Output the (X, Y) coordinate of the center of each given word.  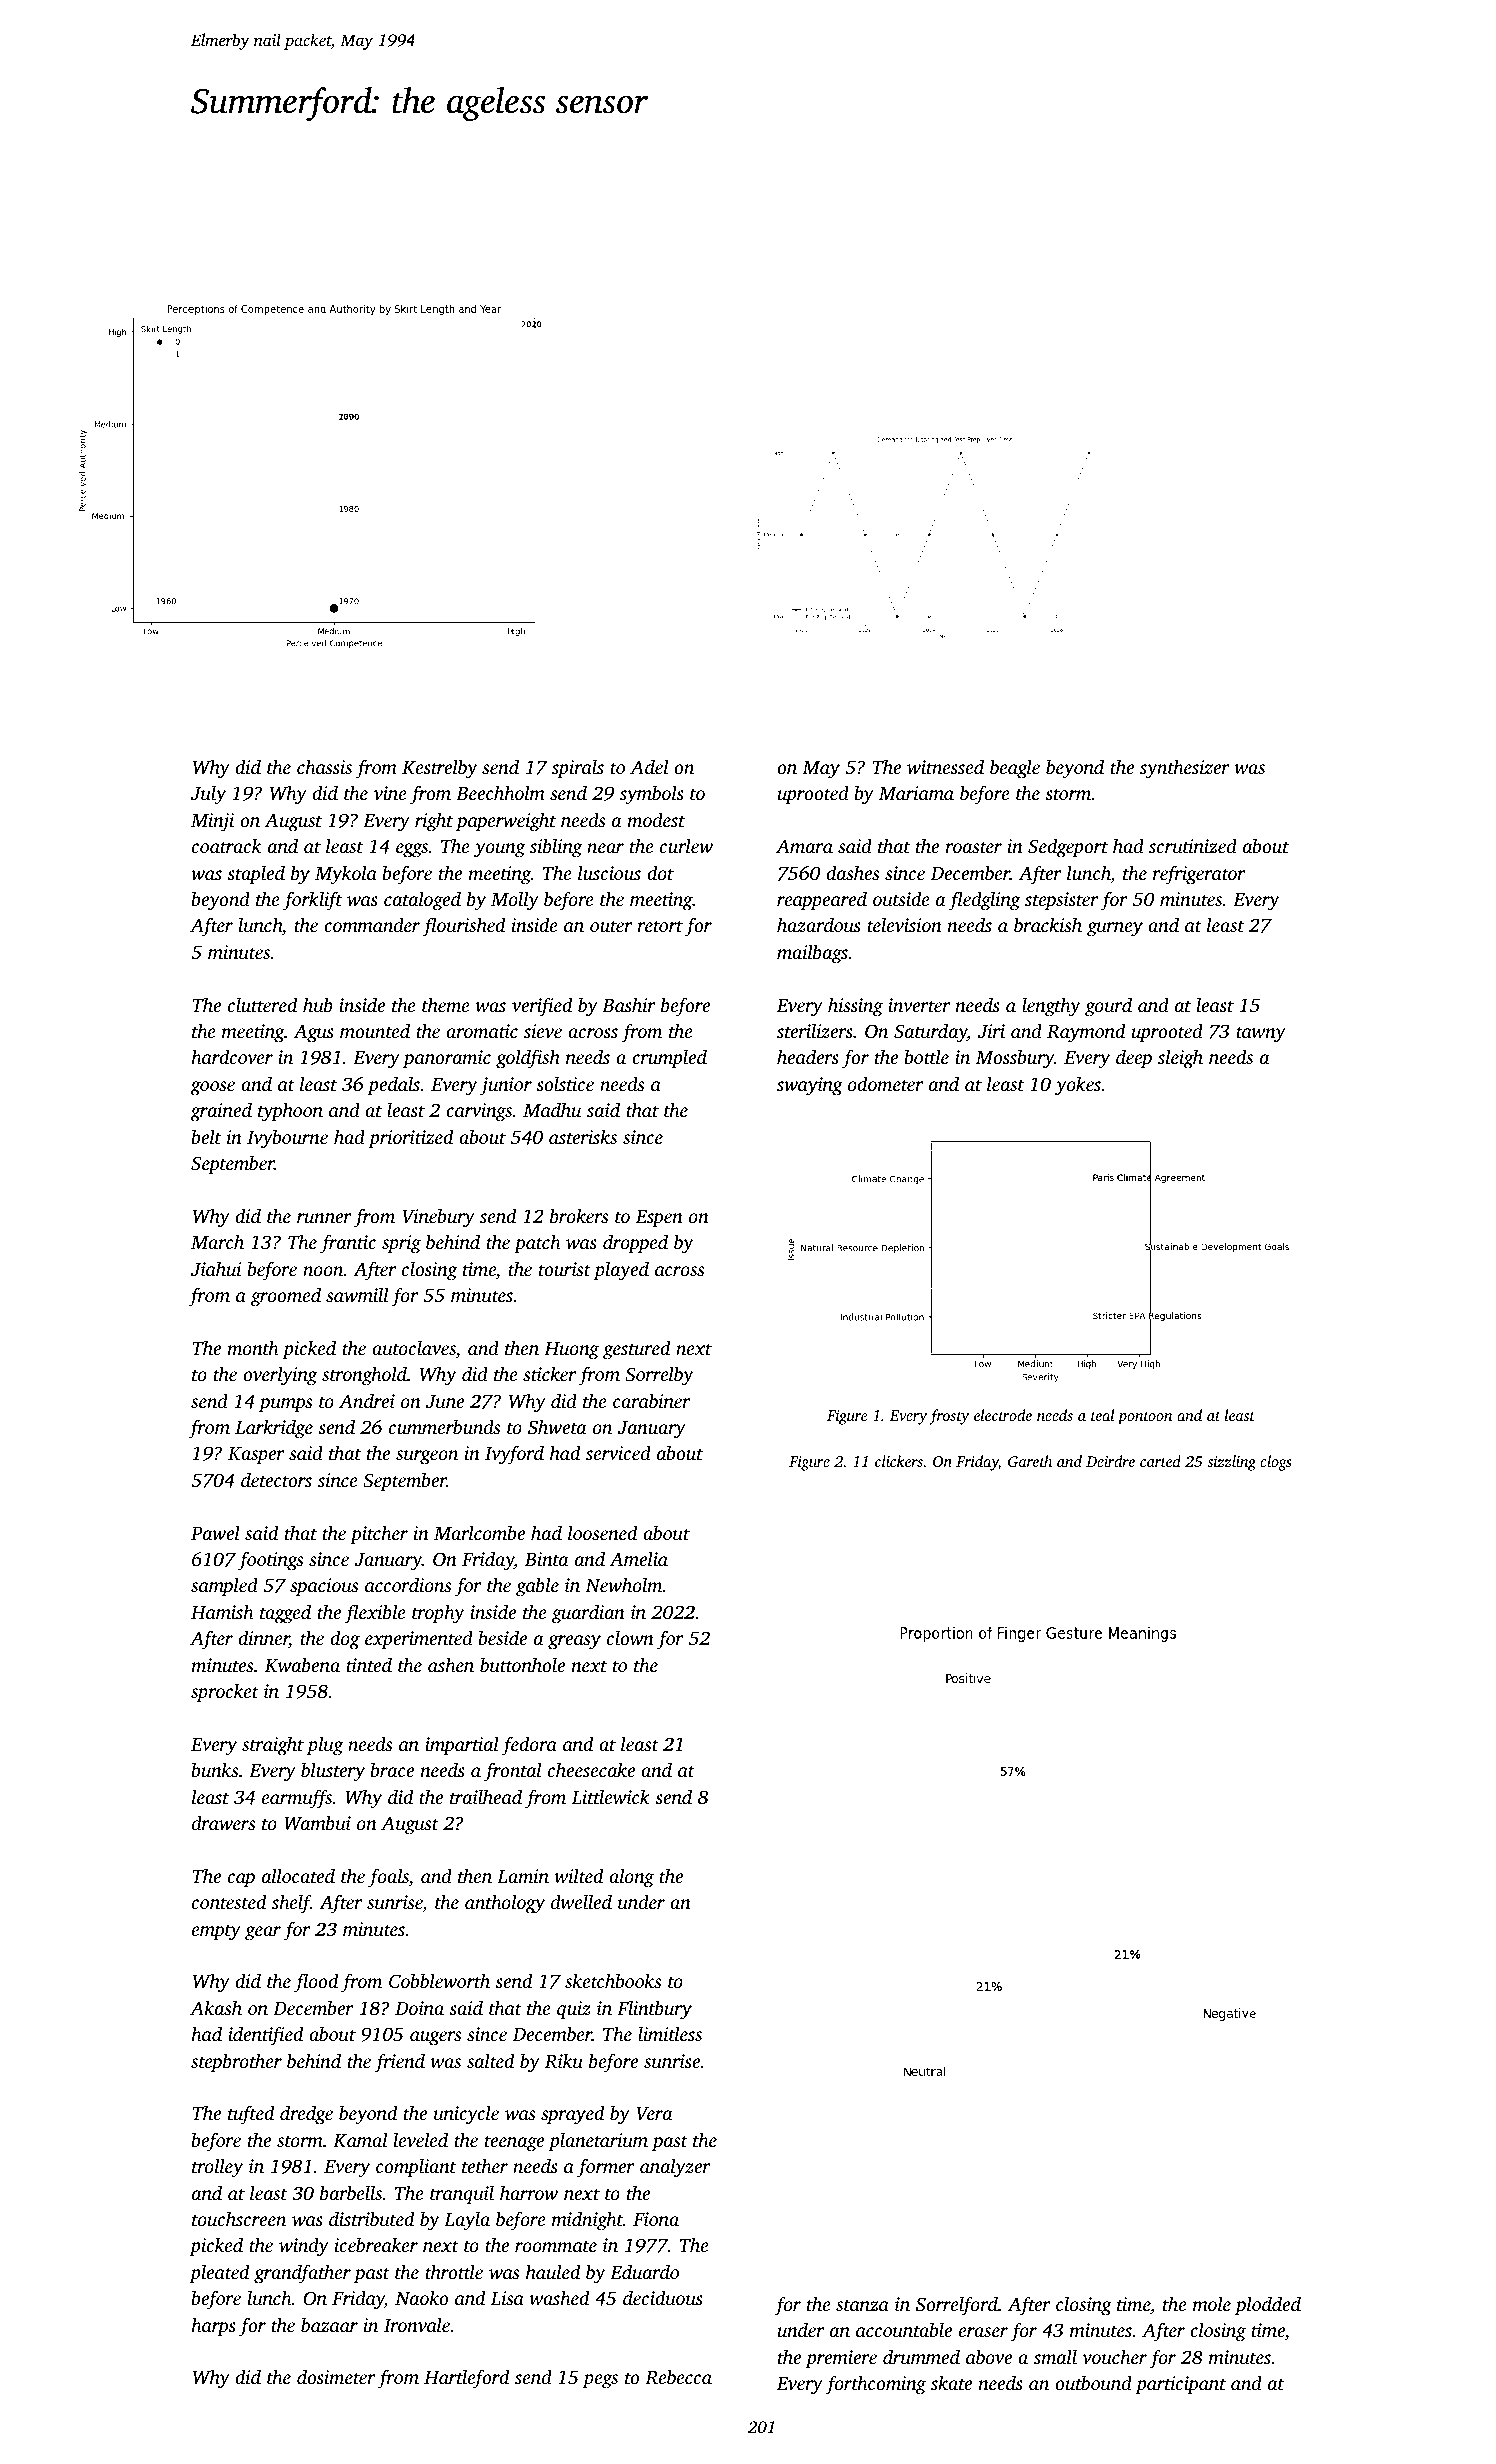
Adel (649, 766)
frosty (949, 1417)
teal (1103, 1415)
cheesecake (591, 1769)
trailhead (486, 1796)
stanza (862, 2305)
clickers (899, 1461)
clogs (1276, 1463)
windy (304, 2247)
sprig (401, 1244)
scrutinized (1193, 845)
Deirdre (1110, 1461)
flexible (375, 1614)
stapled (256, 875)
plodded (1268, 2306)
